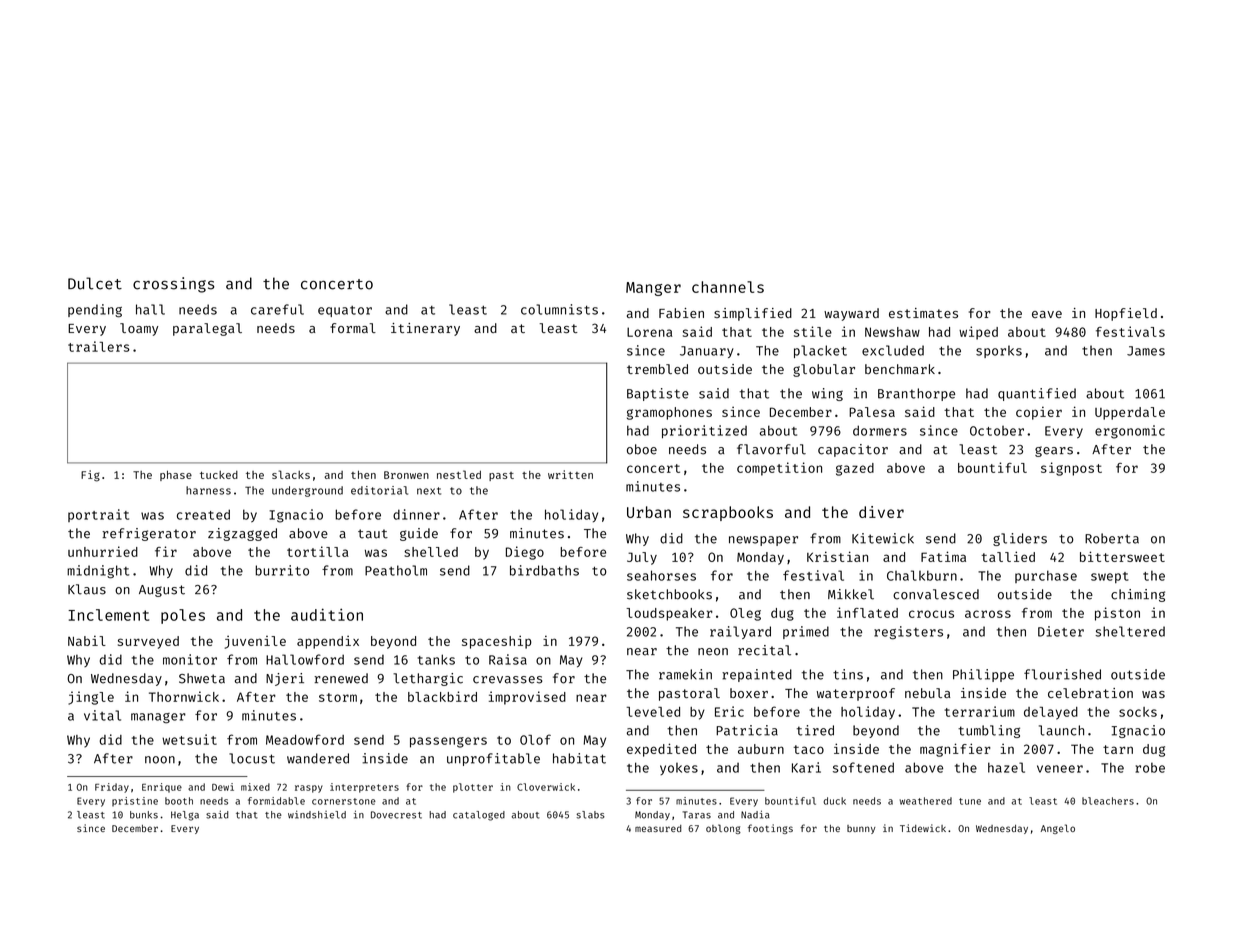  Describe the element at coordinates (642, 449) in the screenshot. I see `oboe` at that location.
